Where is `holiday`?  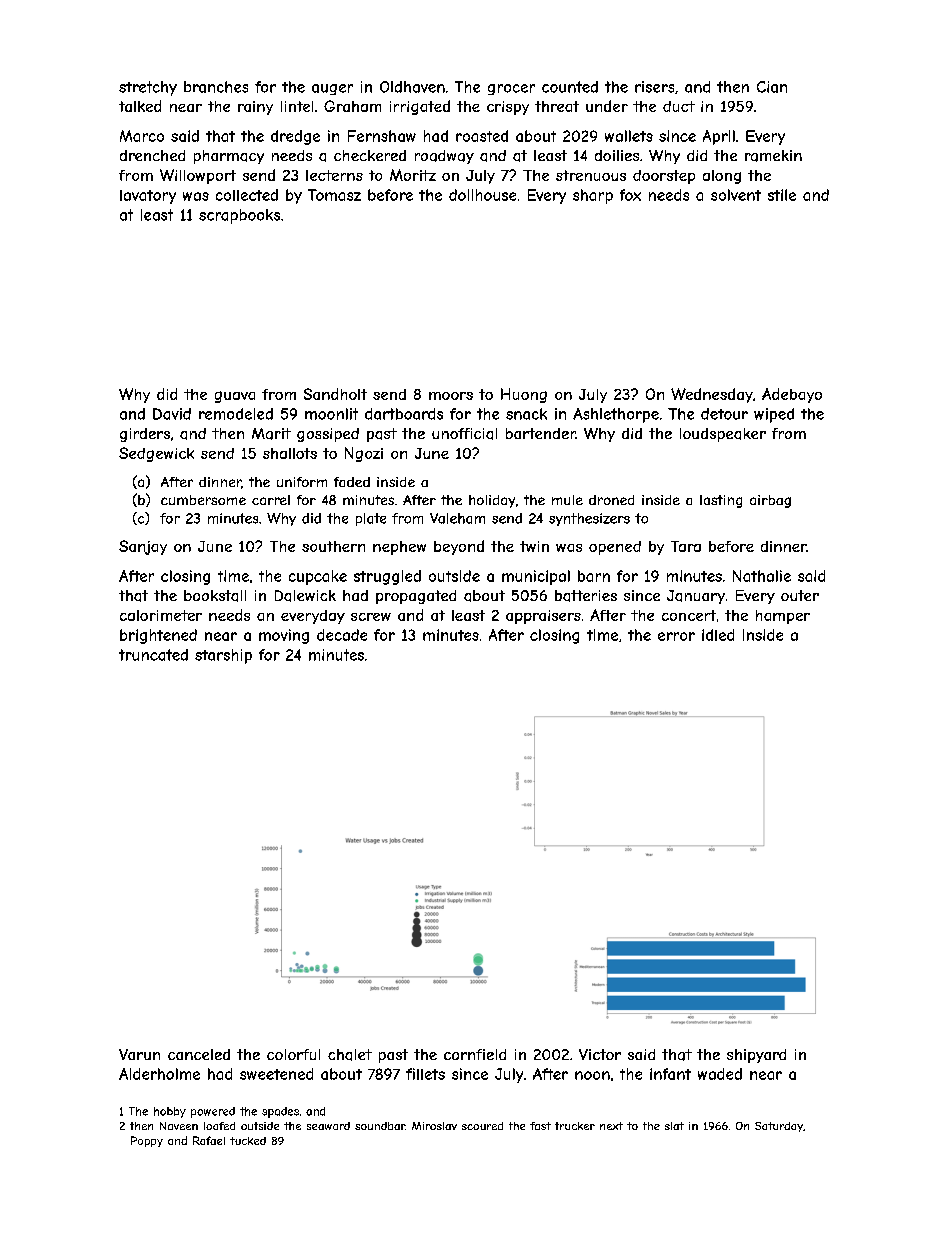
holiday is located at coordinates (492, 501).
